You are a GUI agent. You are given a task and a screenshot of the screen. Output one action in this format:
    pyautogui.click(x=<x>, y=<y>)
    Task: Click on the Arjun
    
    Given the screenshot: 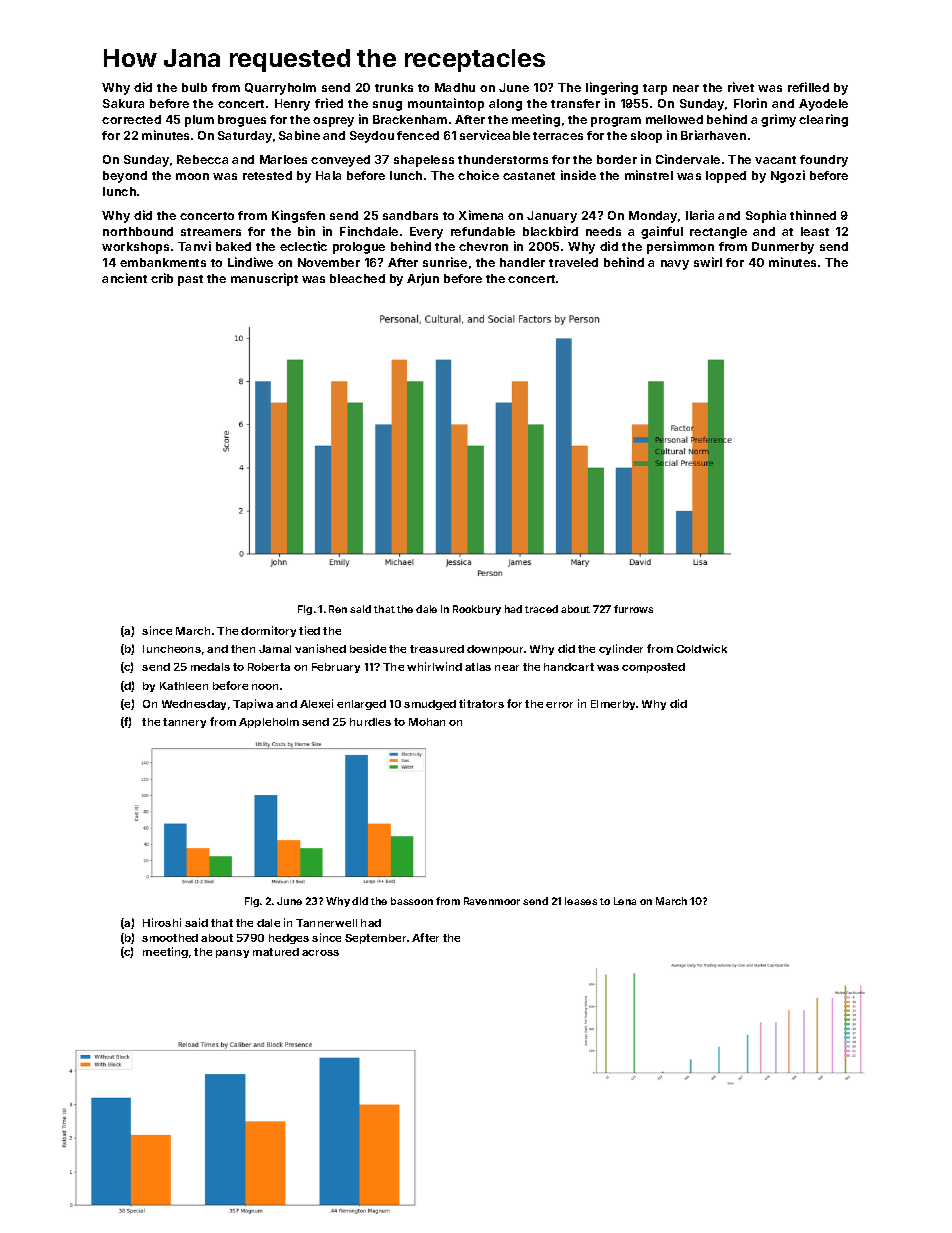 What is the action you would take?
    pyautogui.click(x=423, y=279)
